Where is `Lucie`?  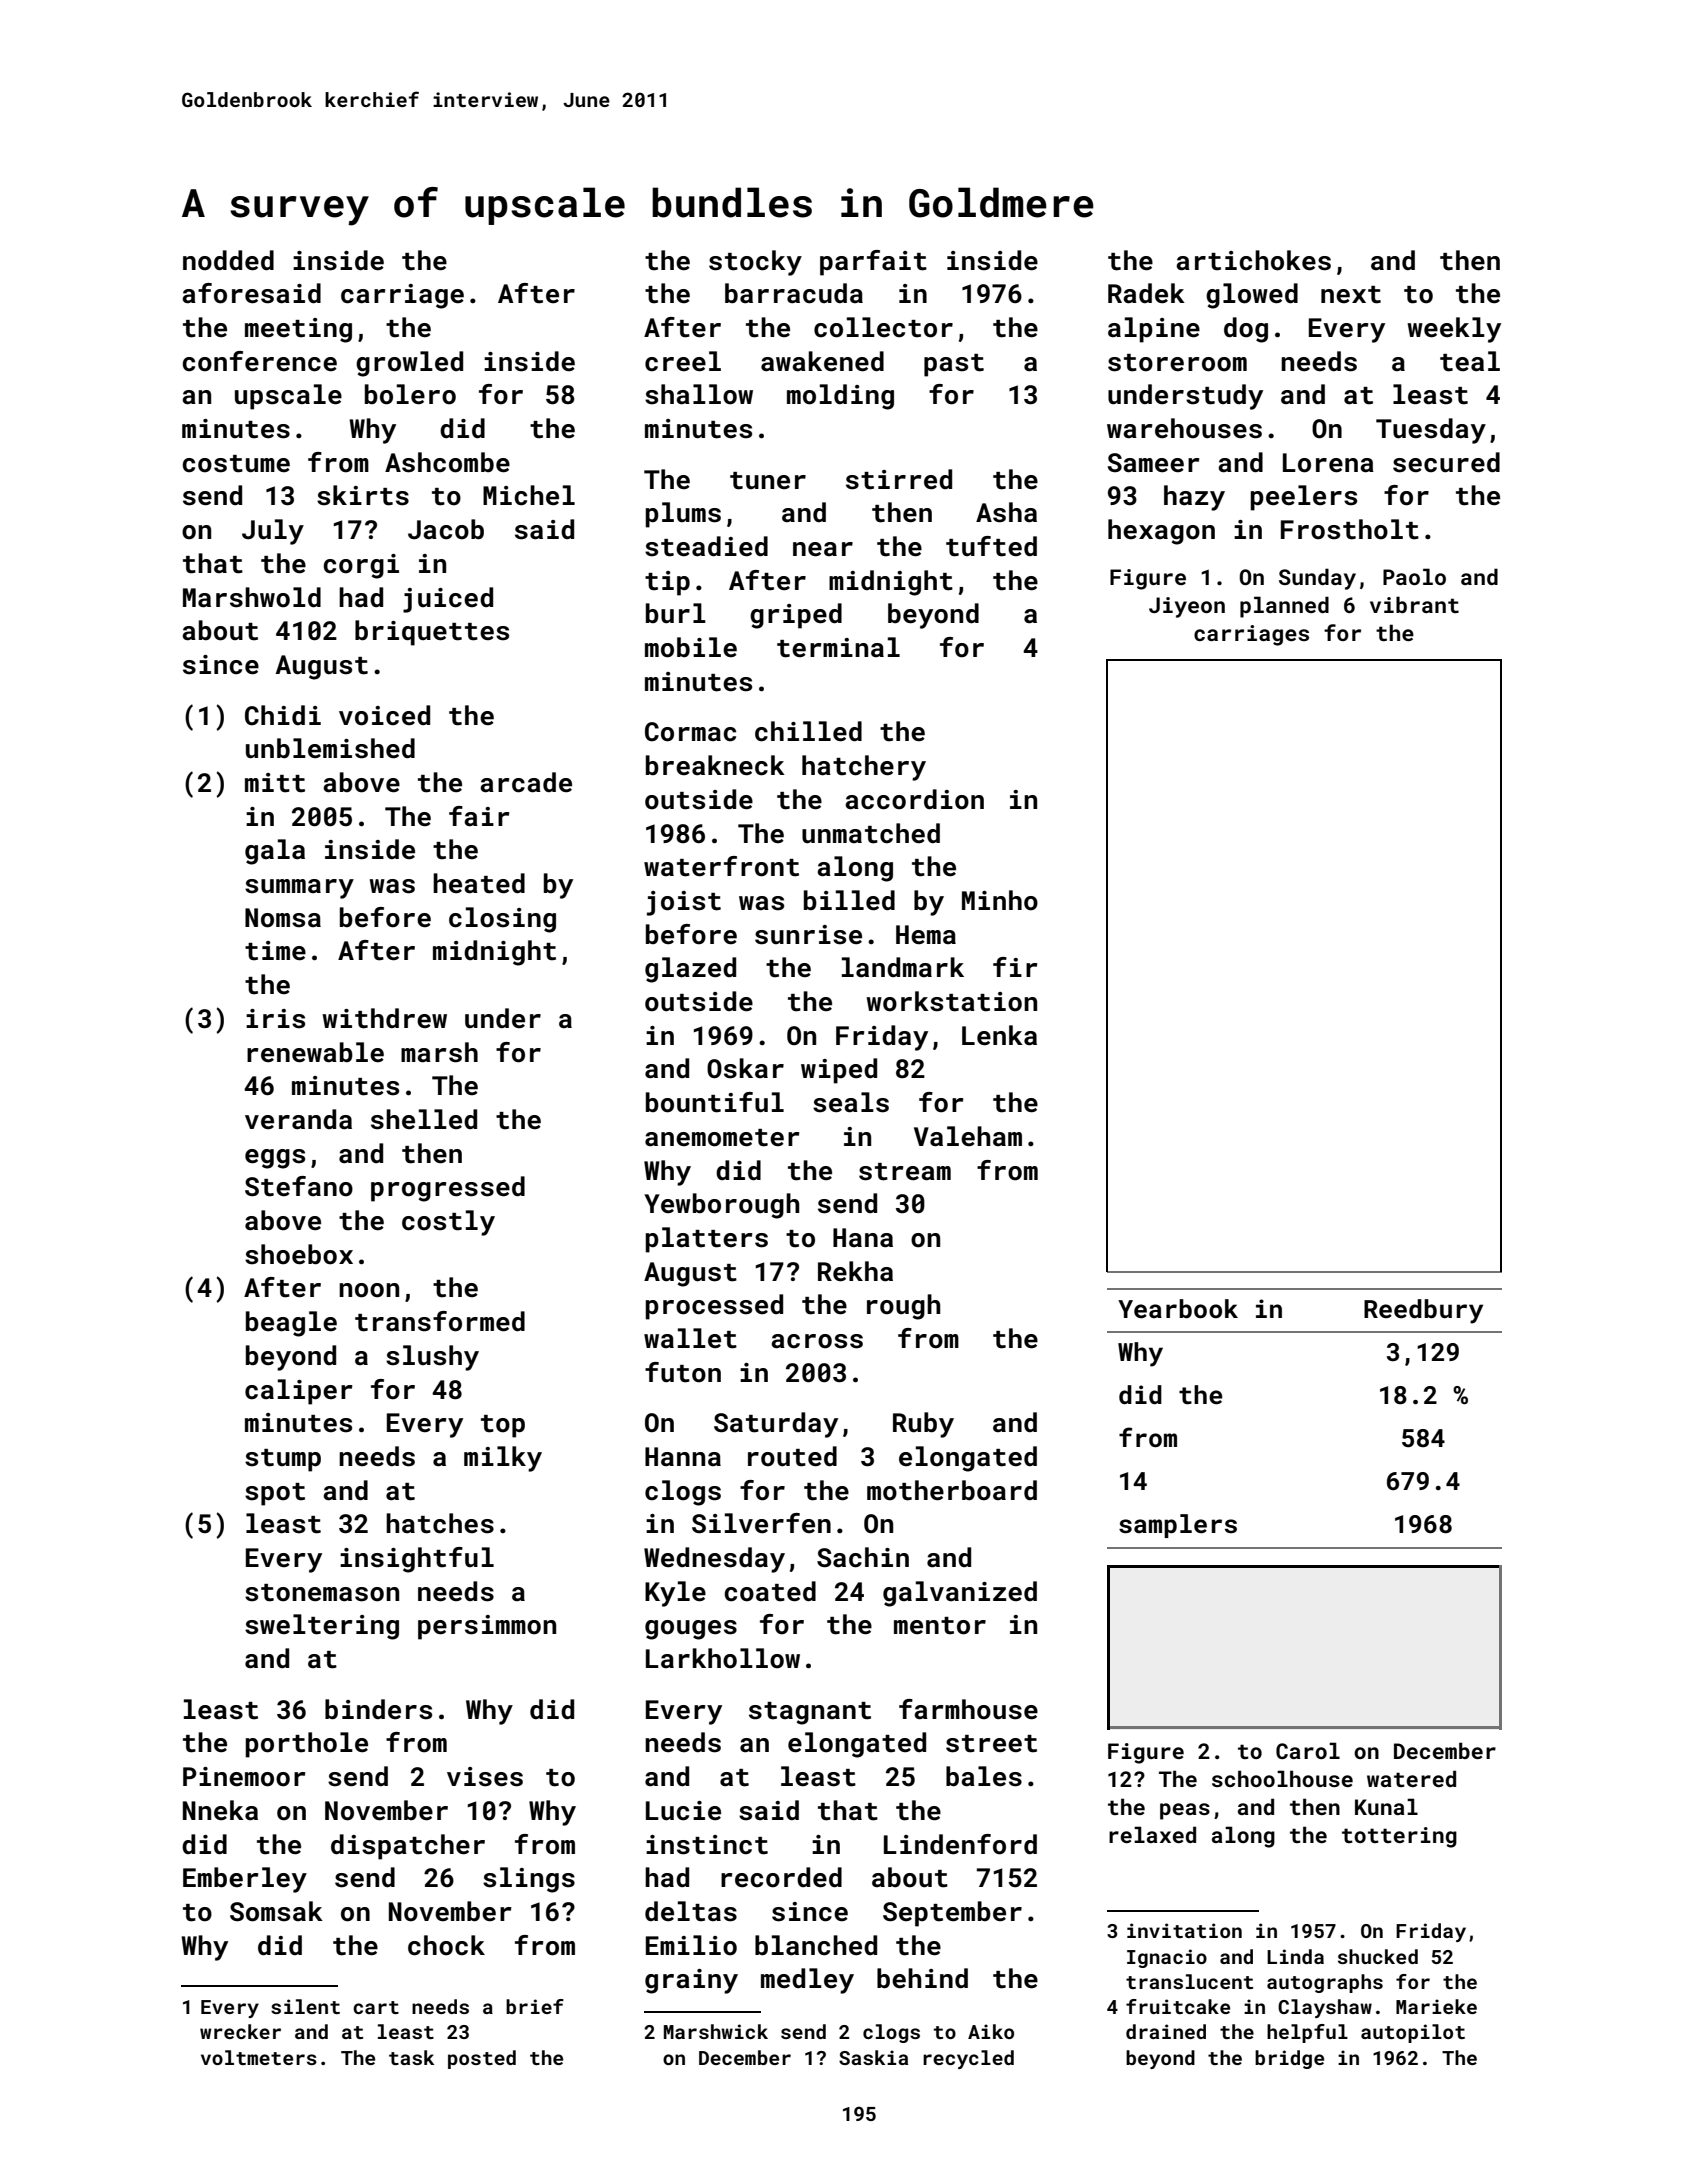 Lucie is located at coordinates (683, 1811).
